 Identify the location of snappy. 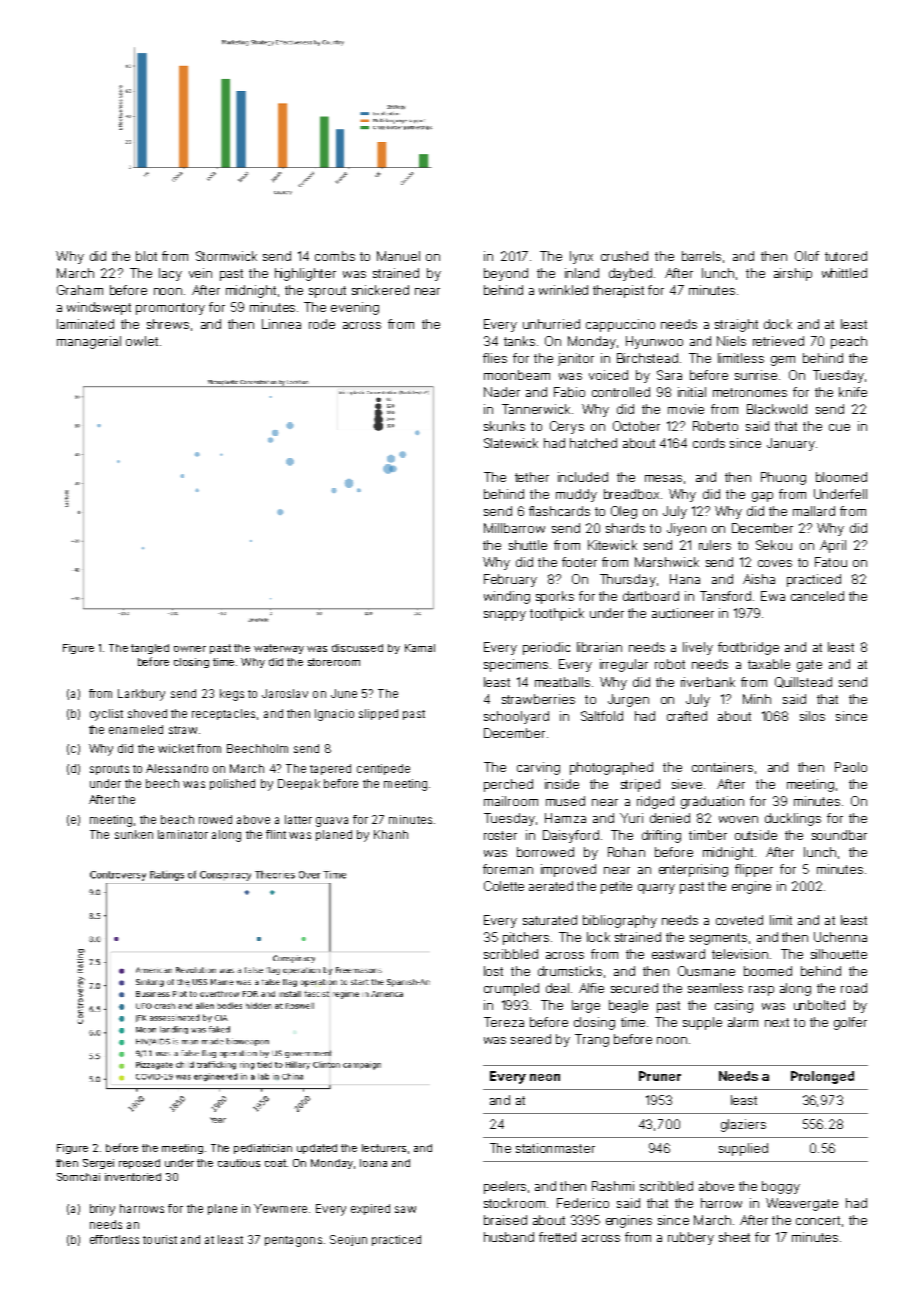
(505, 616).
